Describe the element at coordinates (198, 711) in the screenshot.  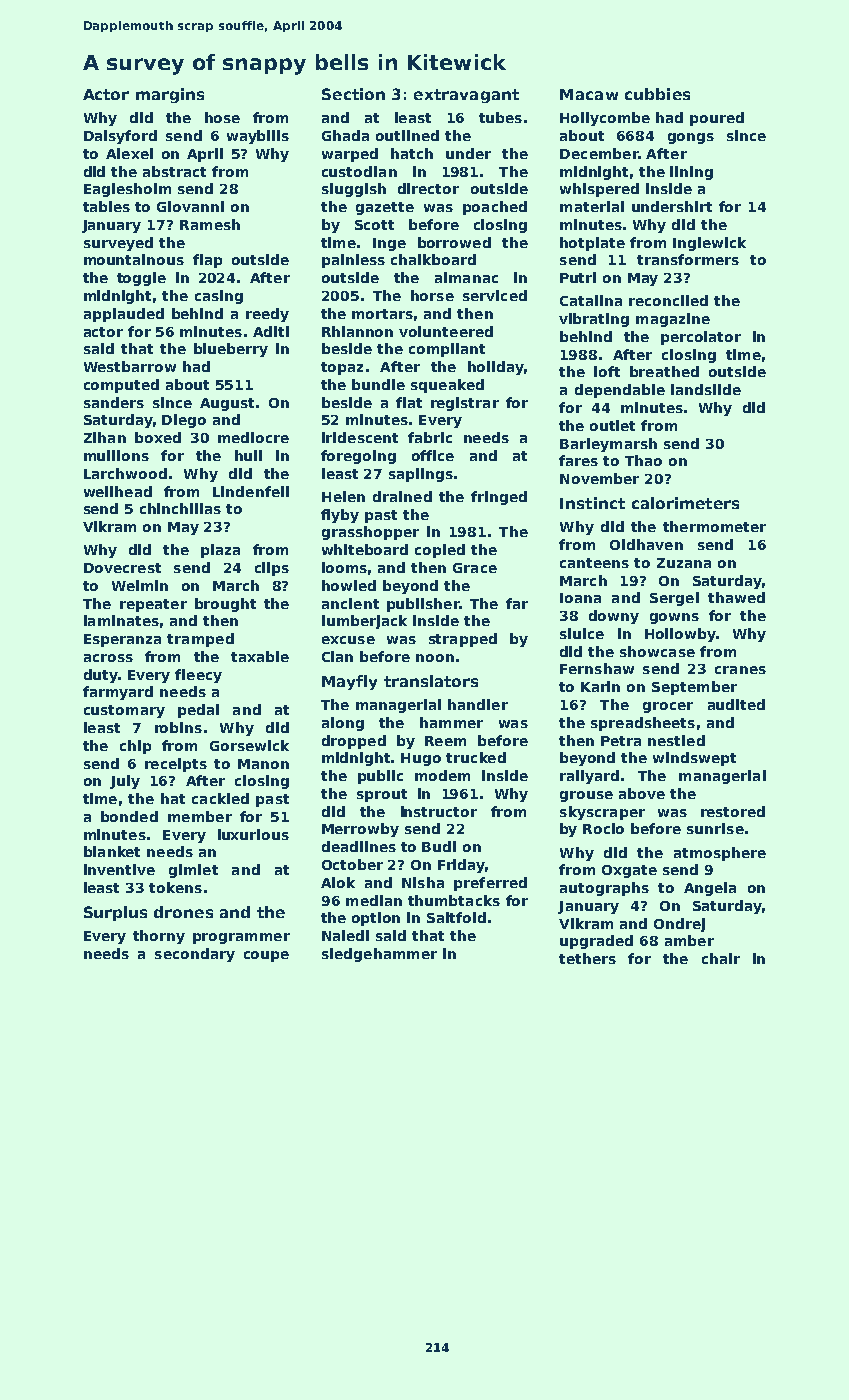
I see `pedal` at that location.
